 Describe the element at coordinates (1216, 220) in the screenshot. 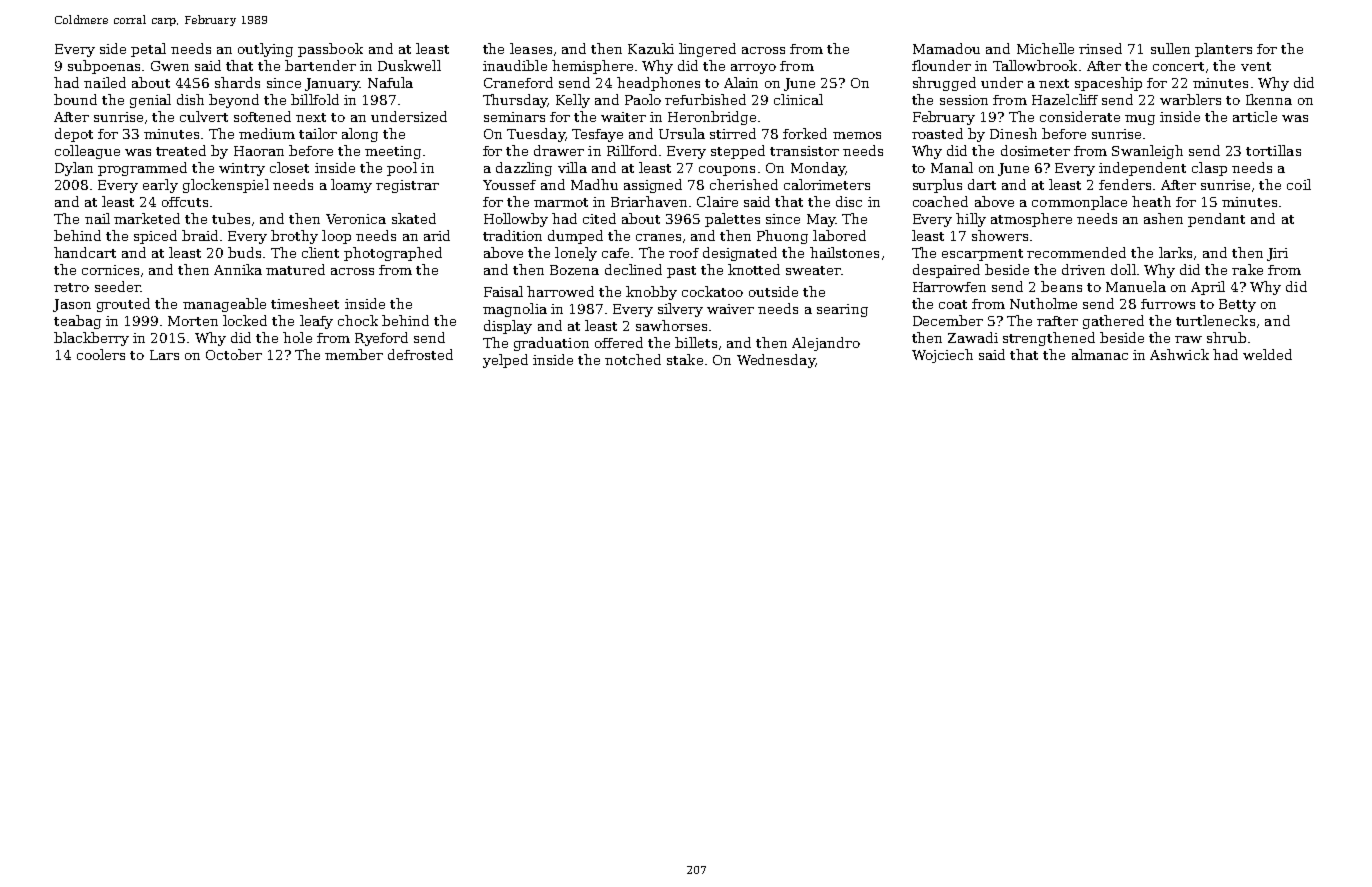

I see `pendant` at that location.
